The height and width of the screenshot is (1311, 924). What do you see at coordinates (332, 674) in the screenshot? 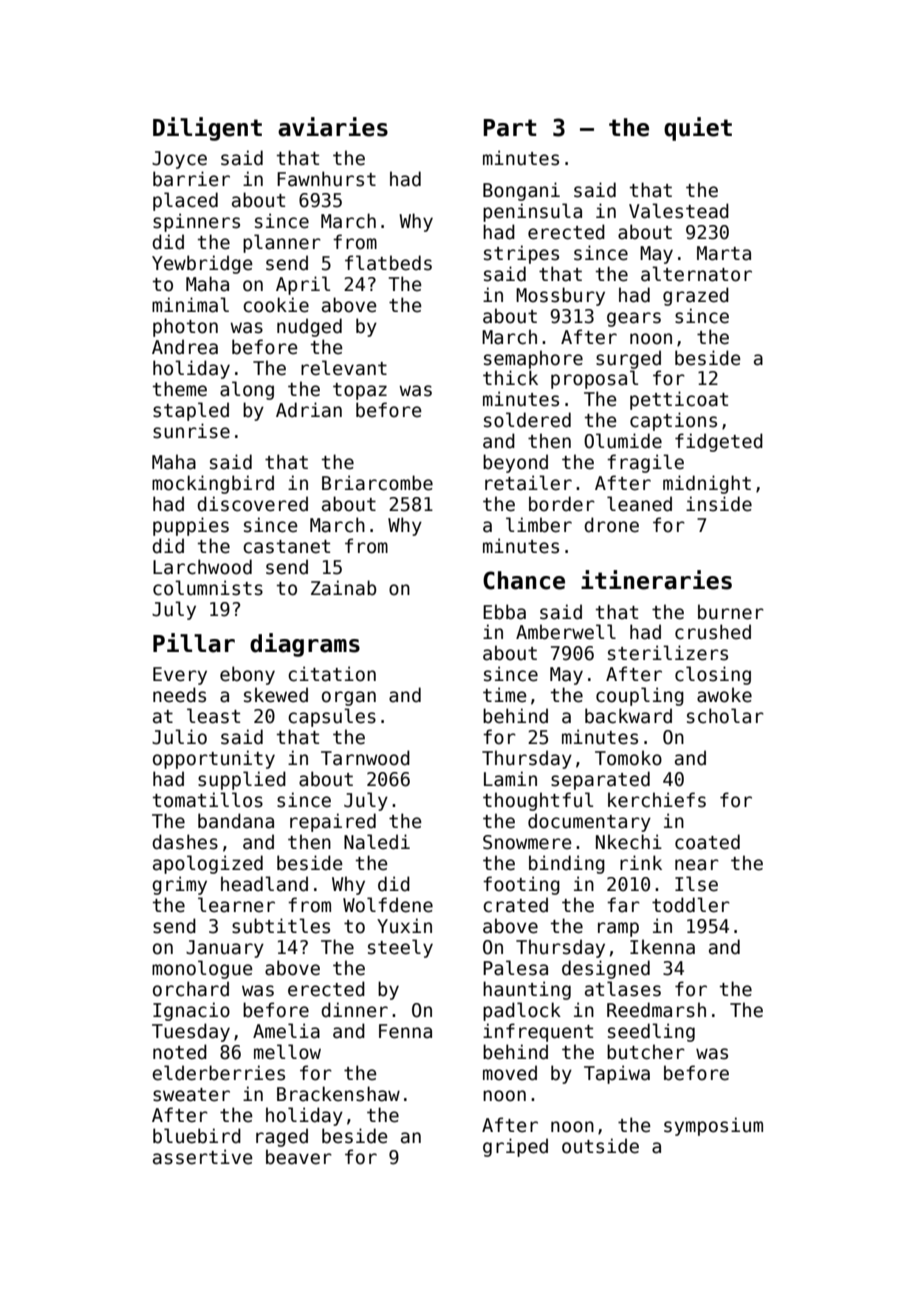
I see `citation` at bounding box center [332, 674].
